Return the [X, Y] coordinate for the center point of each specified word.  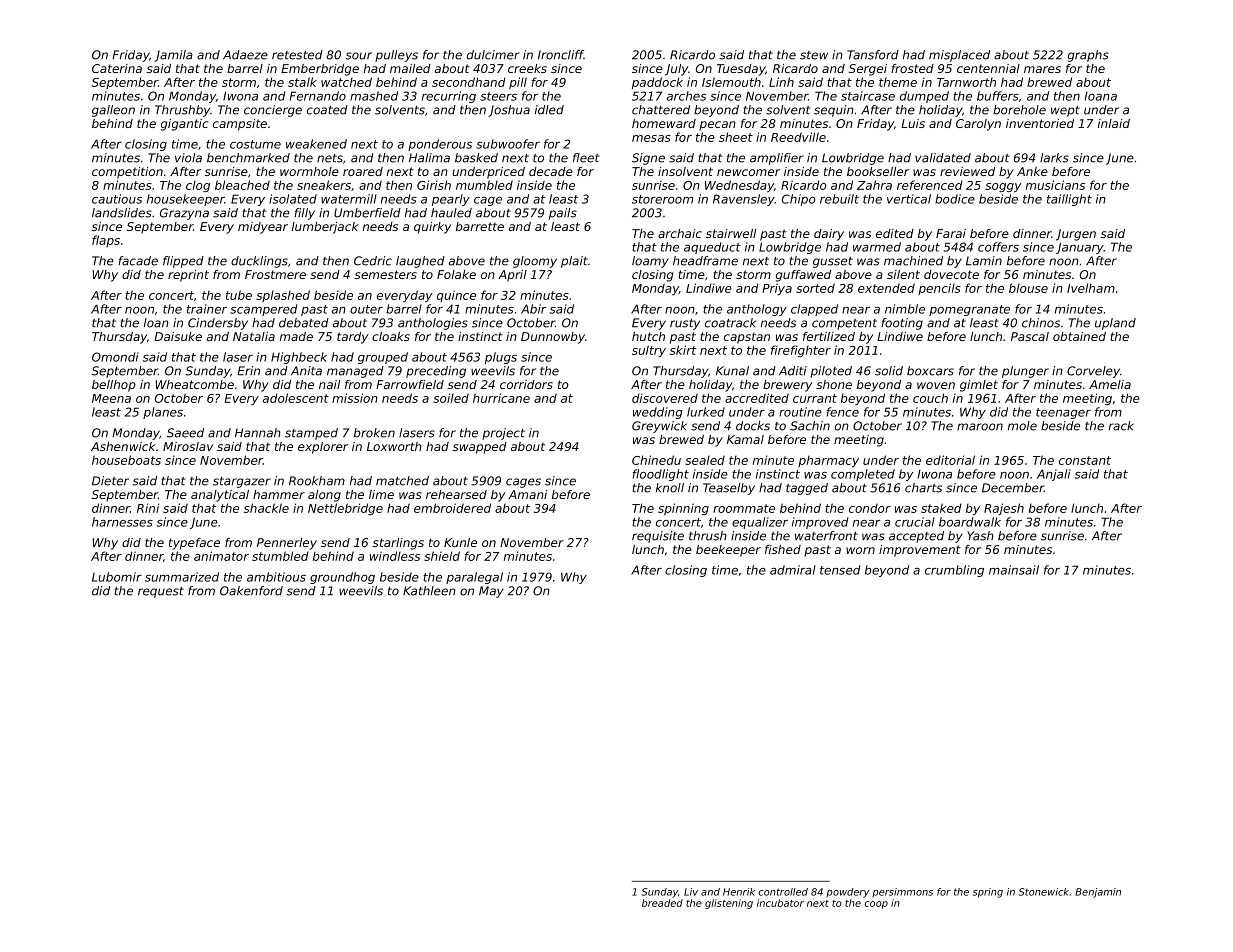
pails [563, 214]
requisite [658, 537]
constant [1085, 460]
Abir [533, 309]
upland [1115, 324]
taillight [1069, 200]
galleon [113, 111]
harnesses [122, 522]
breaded [662, 903]
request [161, 592]
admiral [793, 570]
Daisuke [178, 336]
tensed [840, 570]
